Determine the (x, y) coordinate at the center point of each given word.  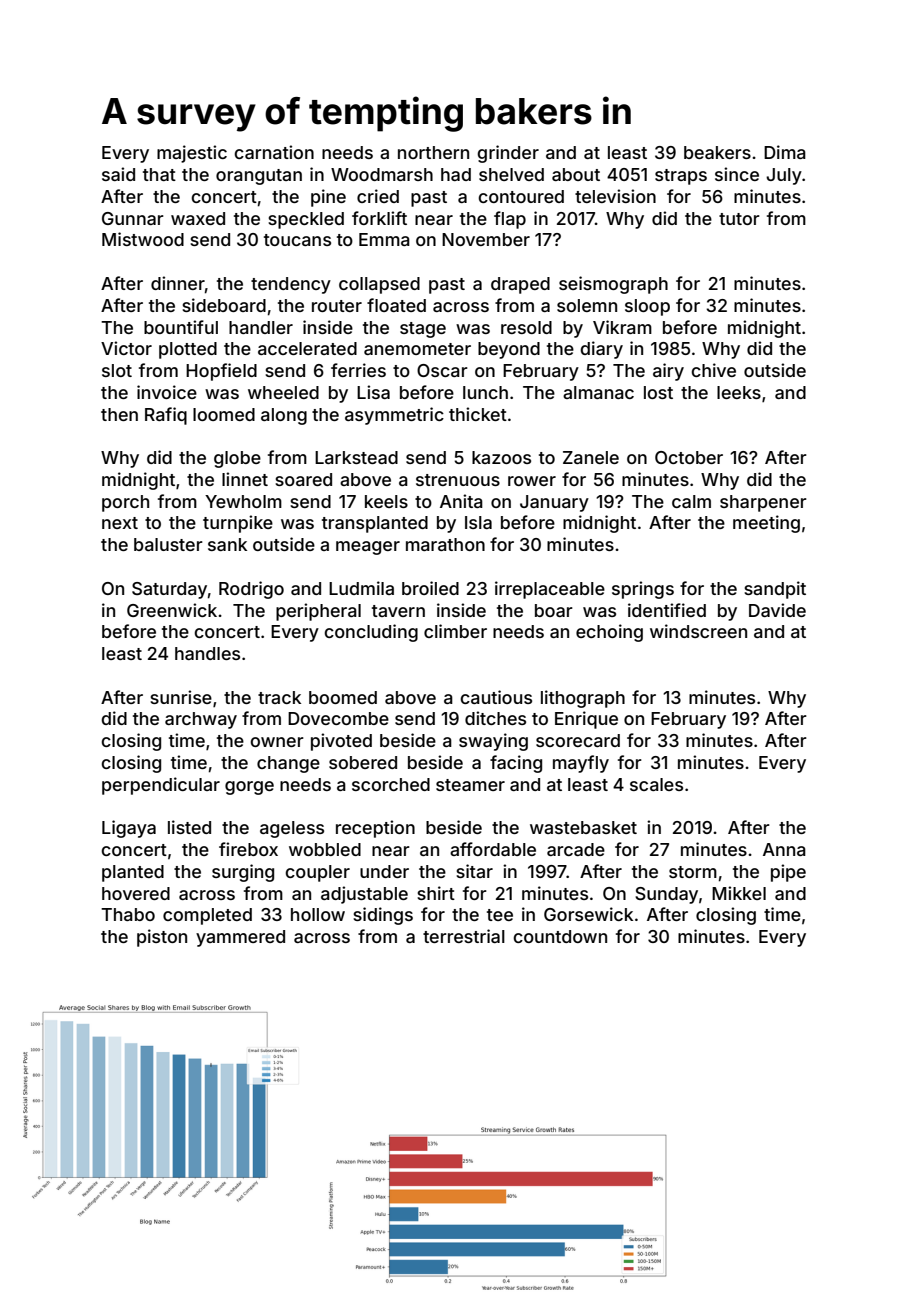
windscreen (698, 631)
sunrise (181, 697)
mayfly (581, 764)
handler (261, 327)
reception (375, 829)
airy (668, 372)
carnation (274, 152)
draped (520, 285)
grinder (508, 154)
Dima (785, 152)
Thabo (128, 914)
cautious (496, 697)
